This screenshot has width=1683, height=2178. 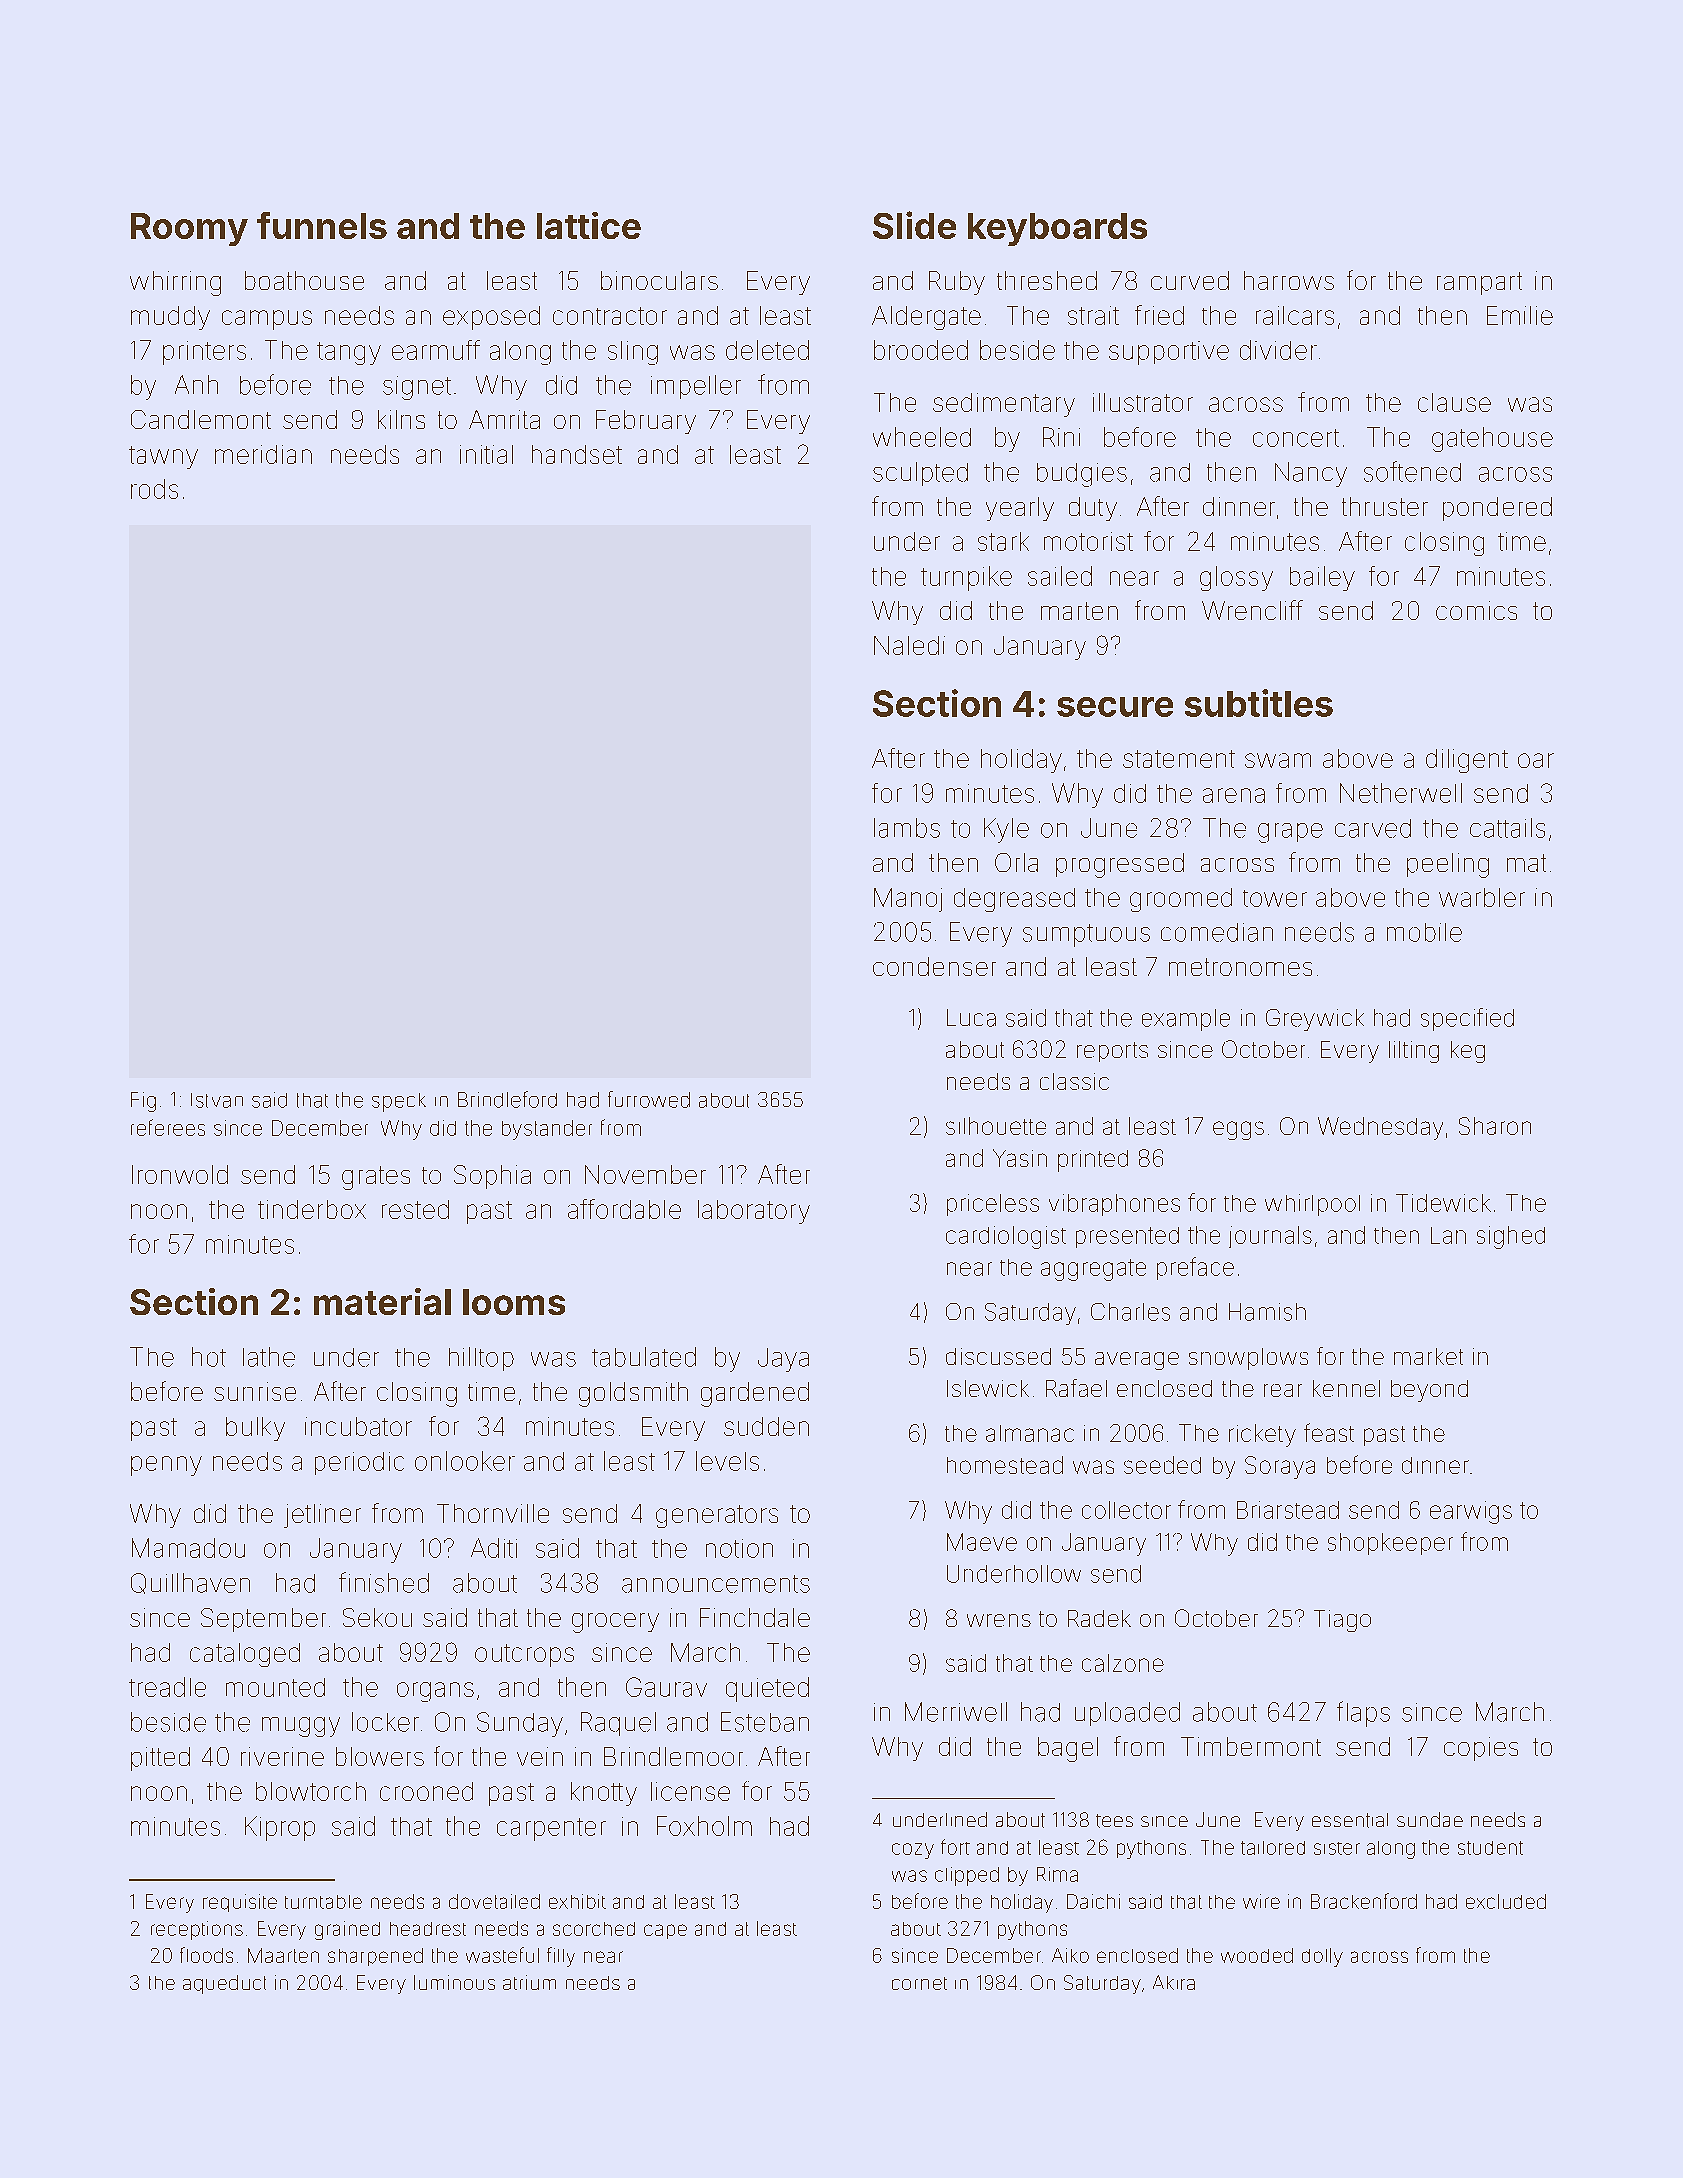 What do you see at coordinates (1385, 506) in the screenshot?
I see `thruster` at bounding box center [1385, 506].
